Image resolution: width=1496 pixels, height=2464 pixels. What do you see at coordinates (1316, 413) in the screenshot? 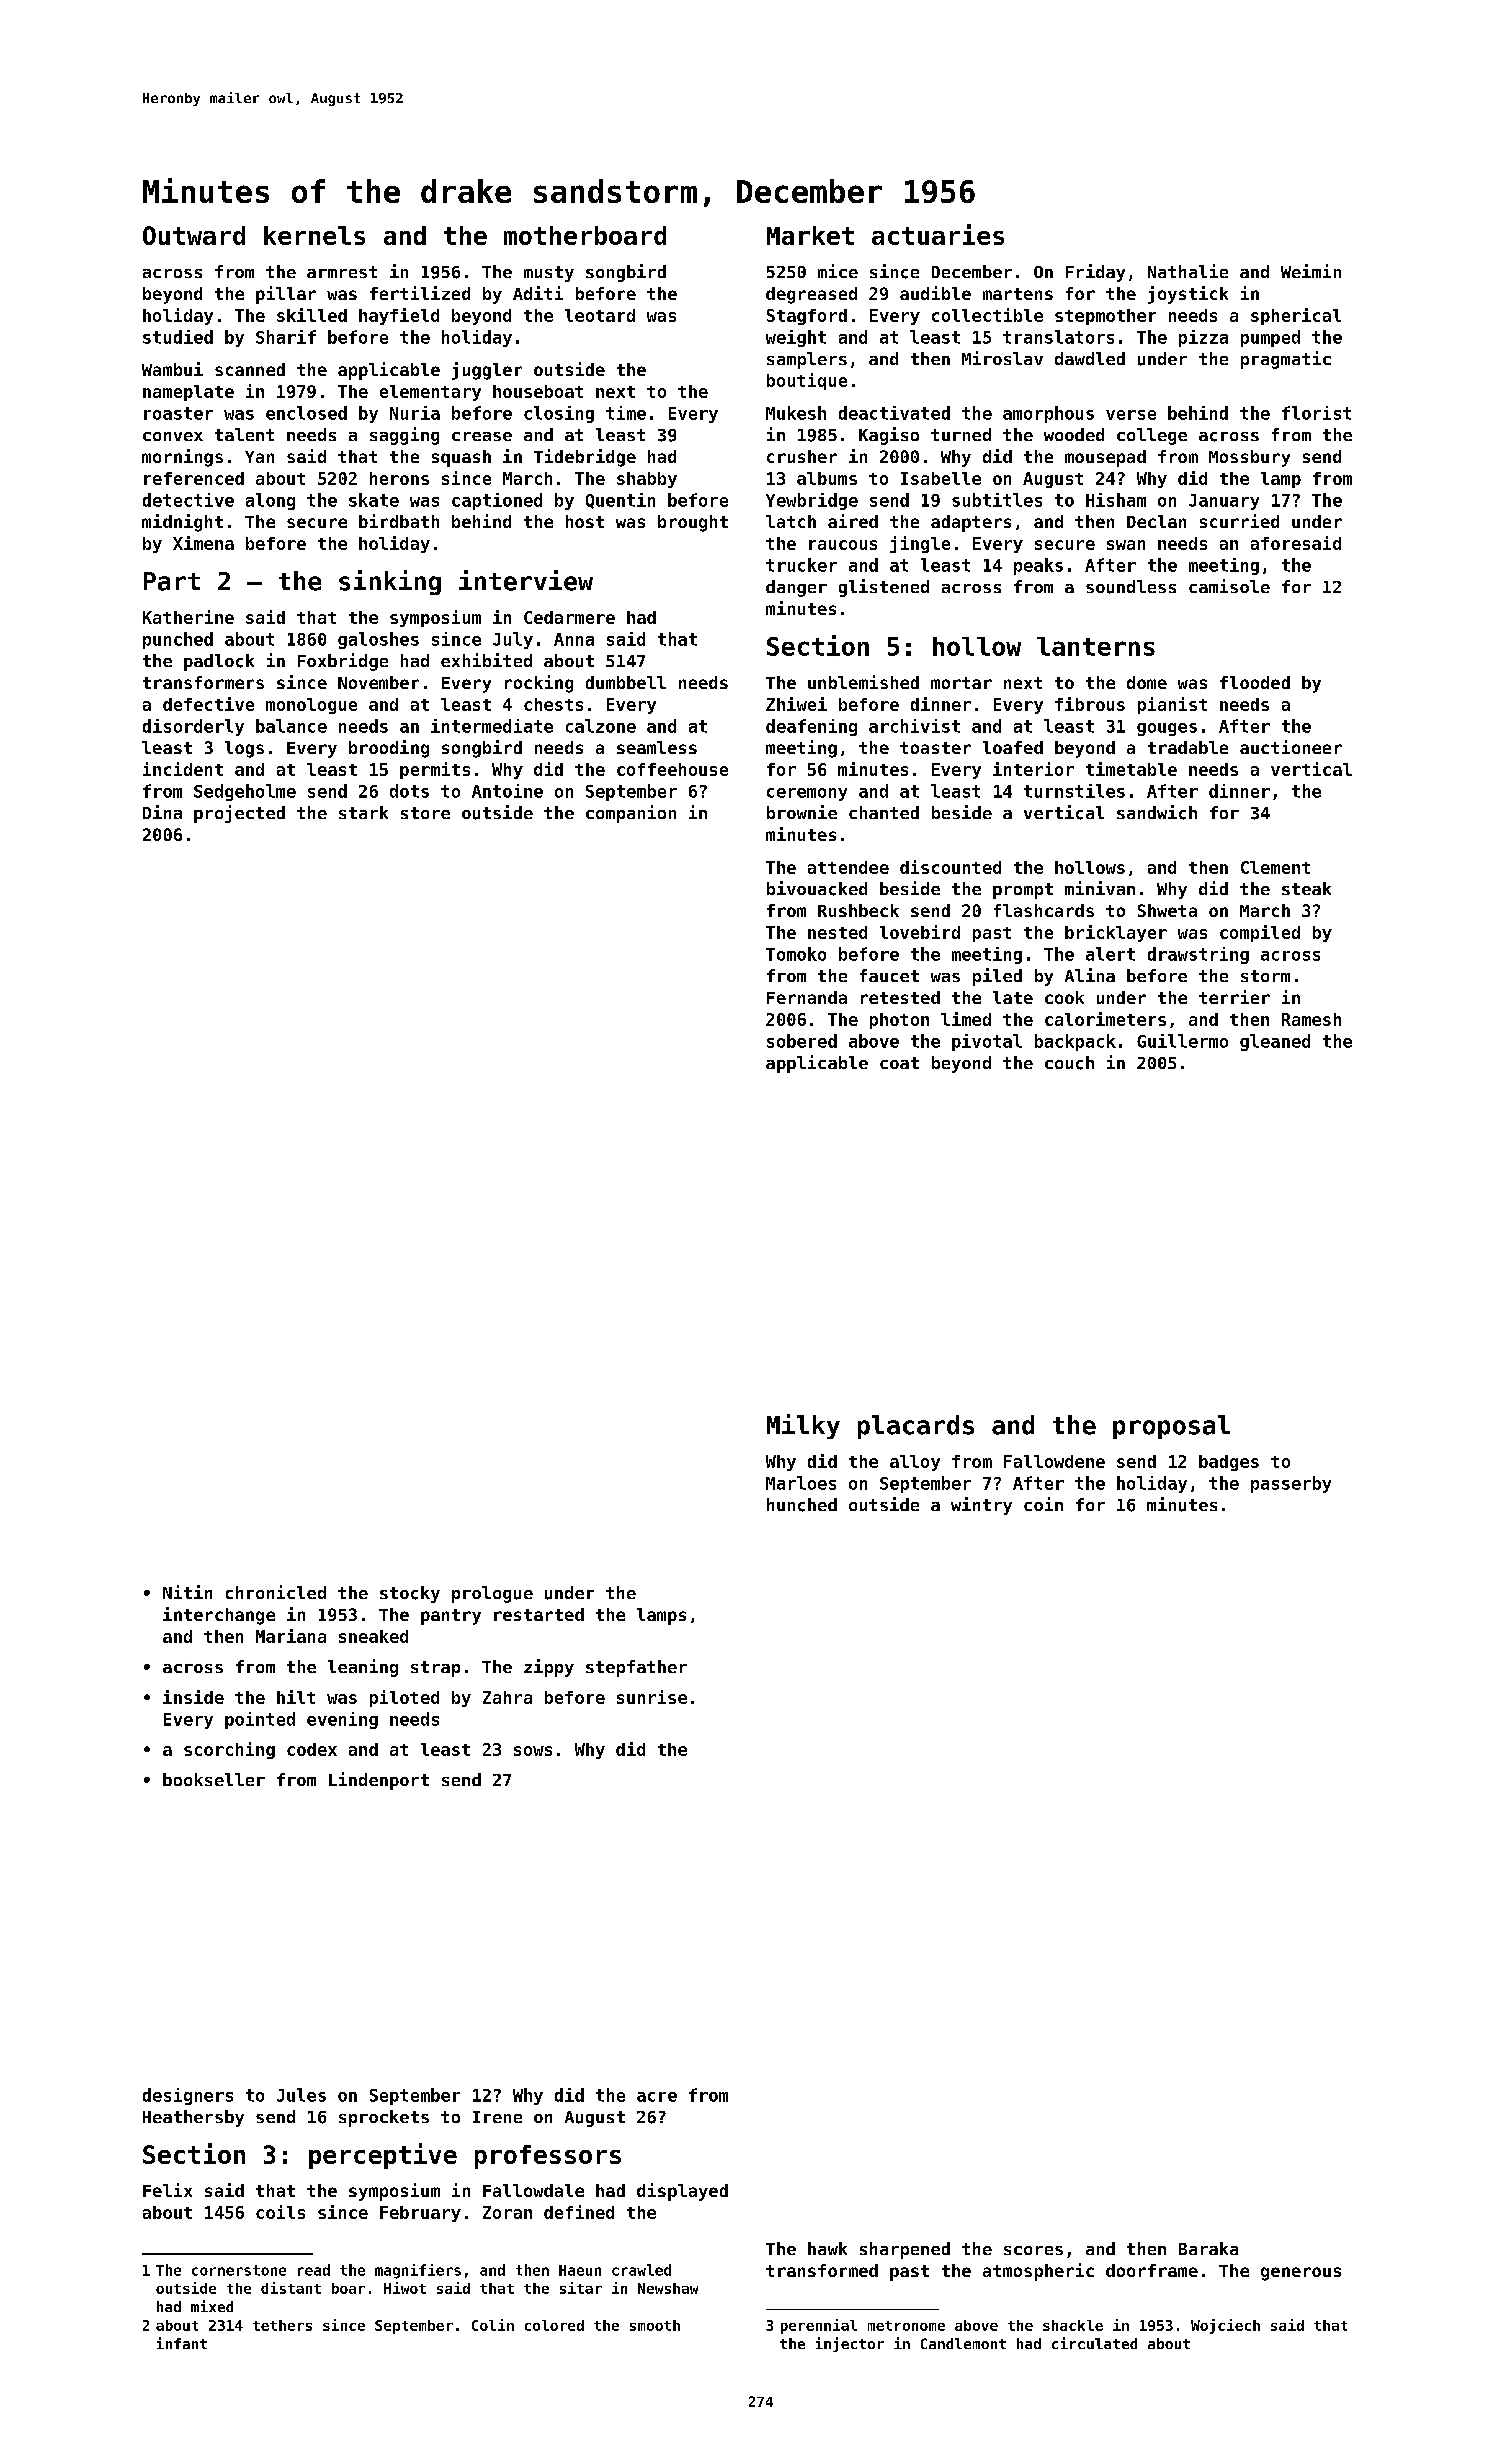
I see `florist` at bounding box center [1316, 413].
